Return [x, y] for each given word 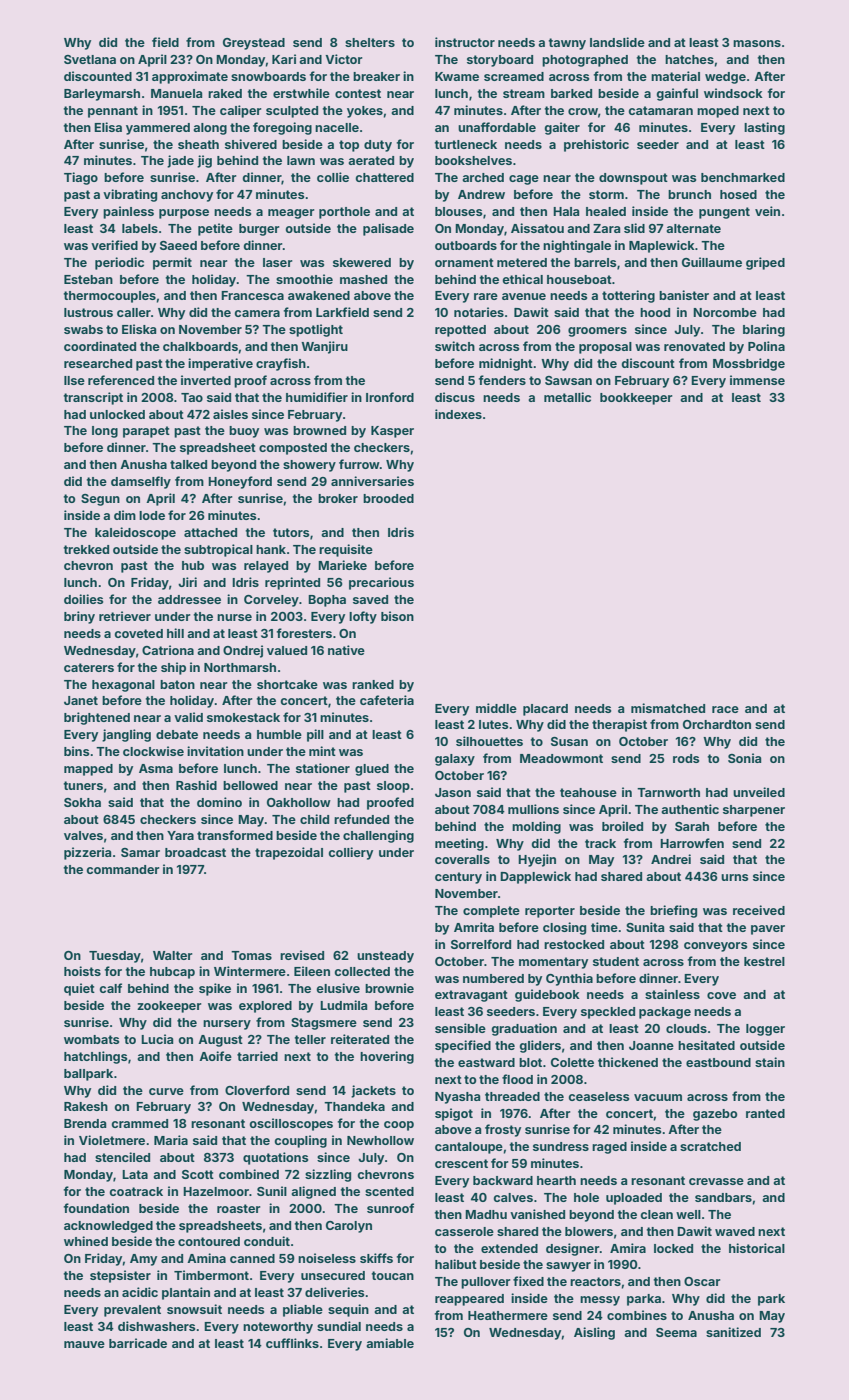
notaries [479, 312]
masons [757, 43]
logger [765, 1030]
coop [399, 1126]
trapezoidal [289, 853]
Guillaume [712, 262]
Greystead [254, 44]
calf [110, 988]
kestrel [764, 961]
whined [86, 1241]
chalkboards [200, 346]
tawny [567, 44]
